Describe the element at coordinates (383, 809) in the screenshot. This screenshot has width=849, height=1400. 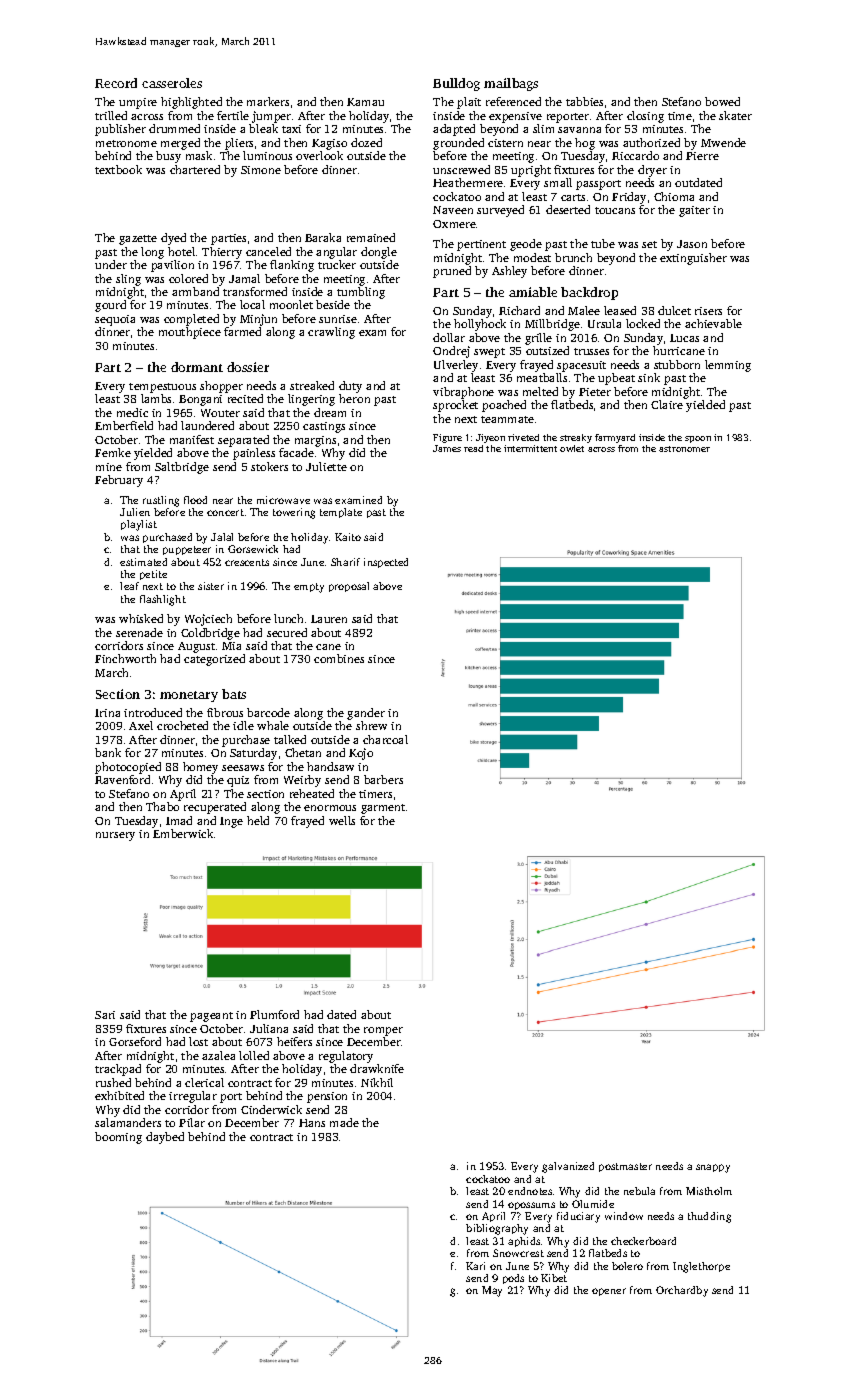
I see `garment` at that location.
